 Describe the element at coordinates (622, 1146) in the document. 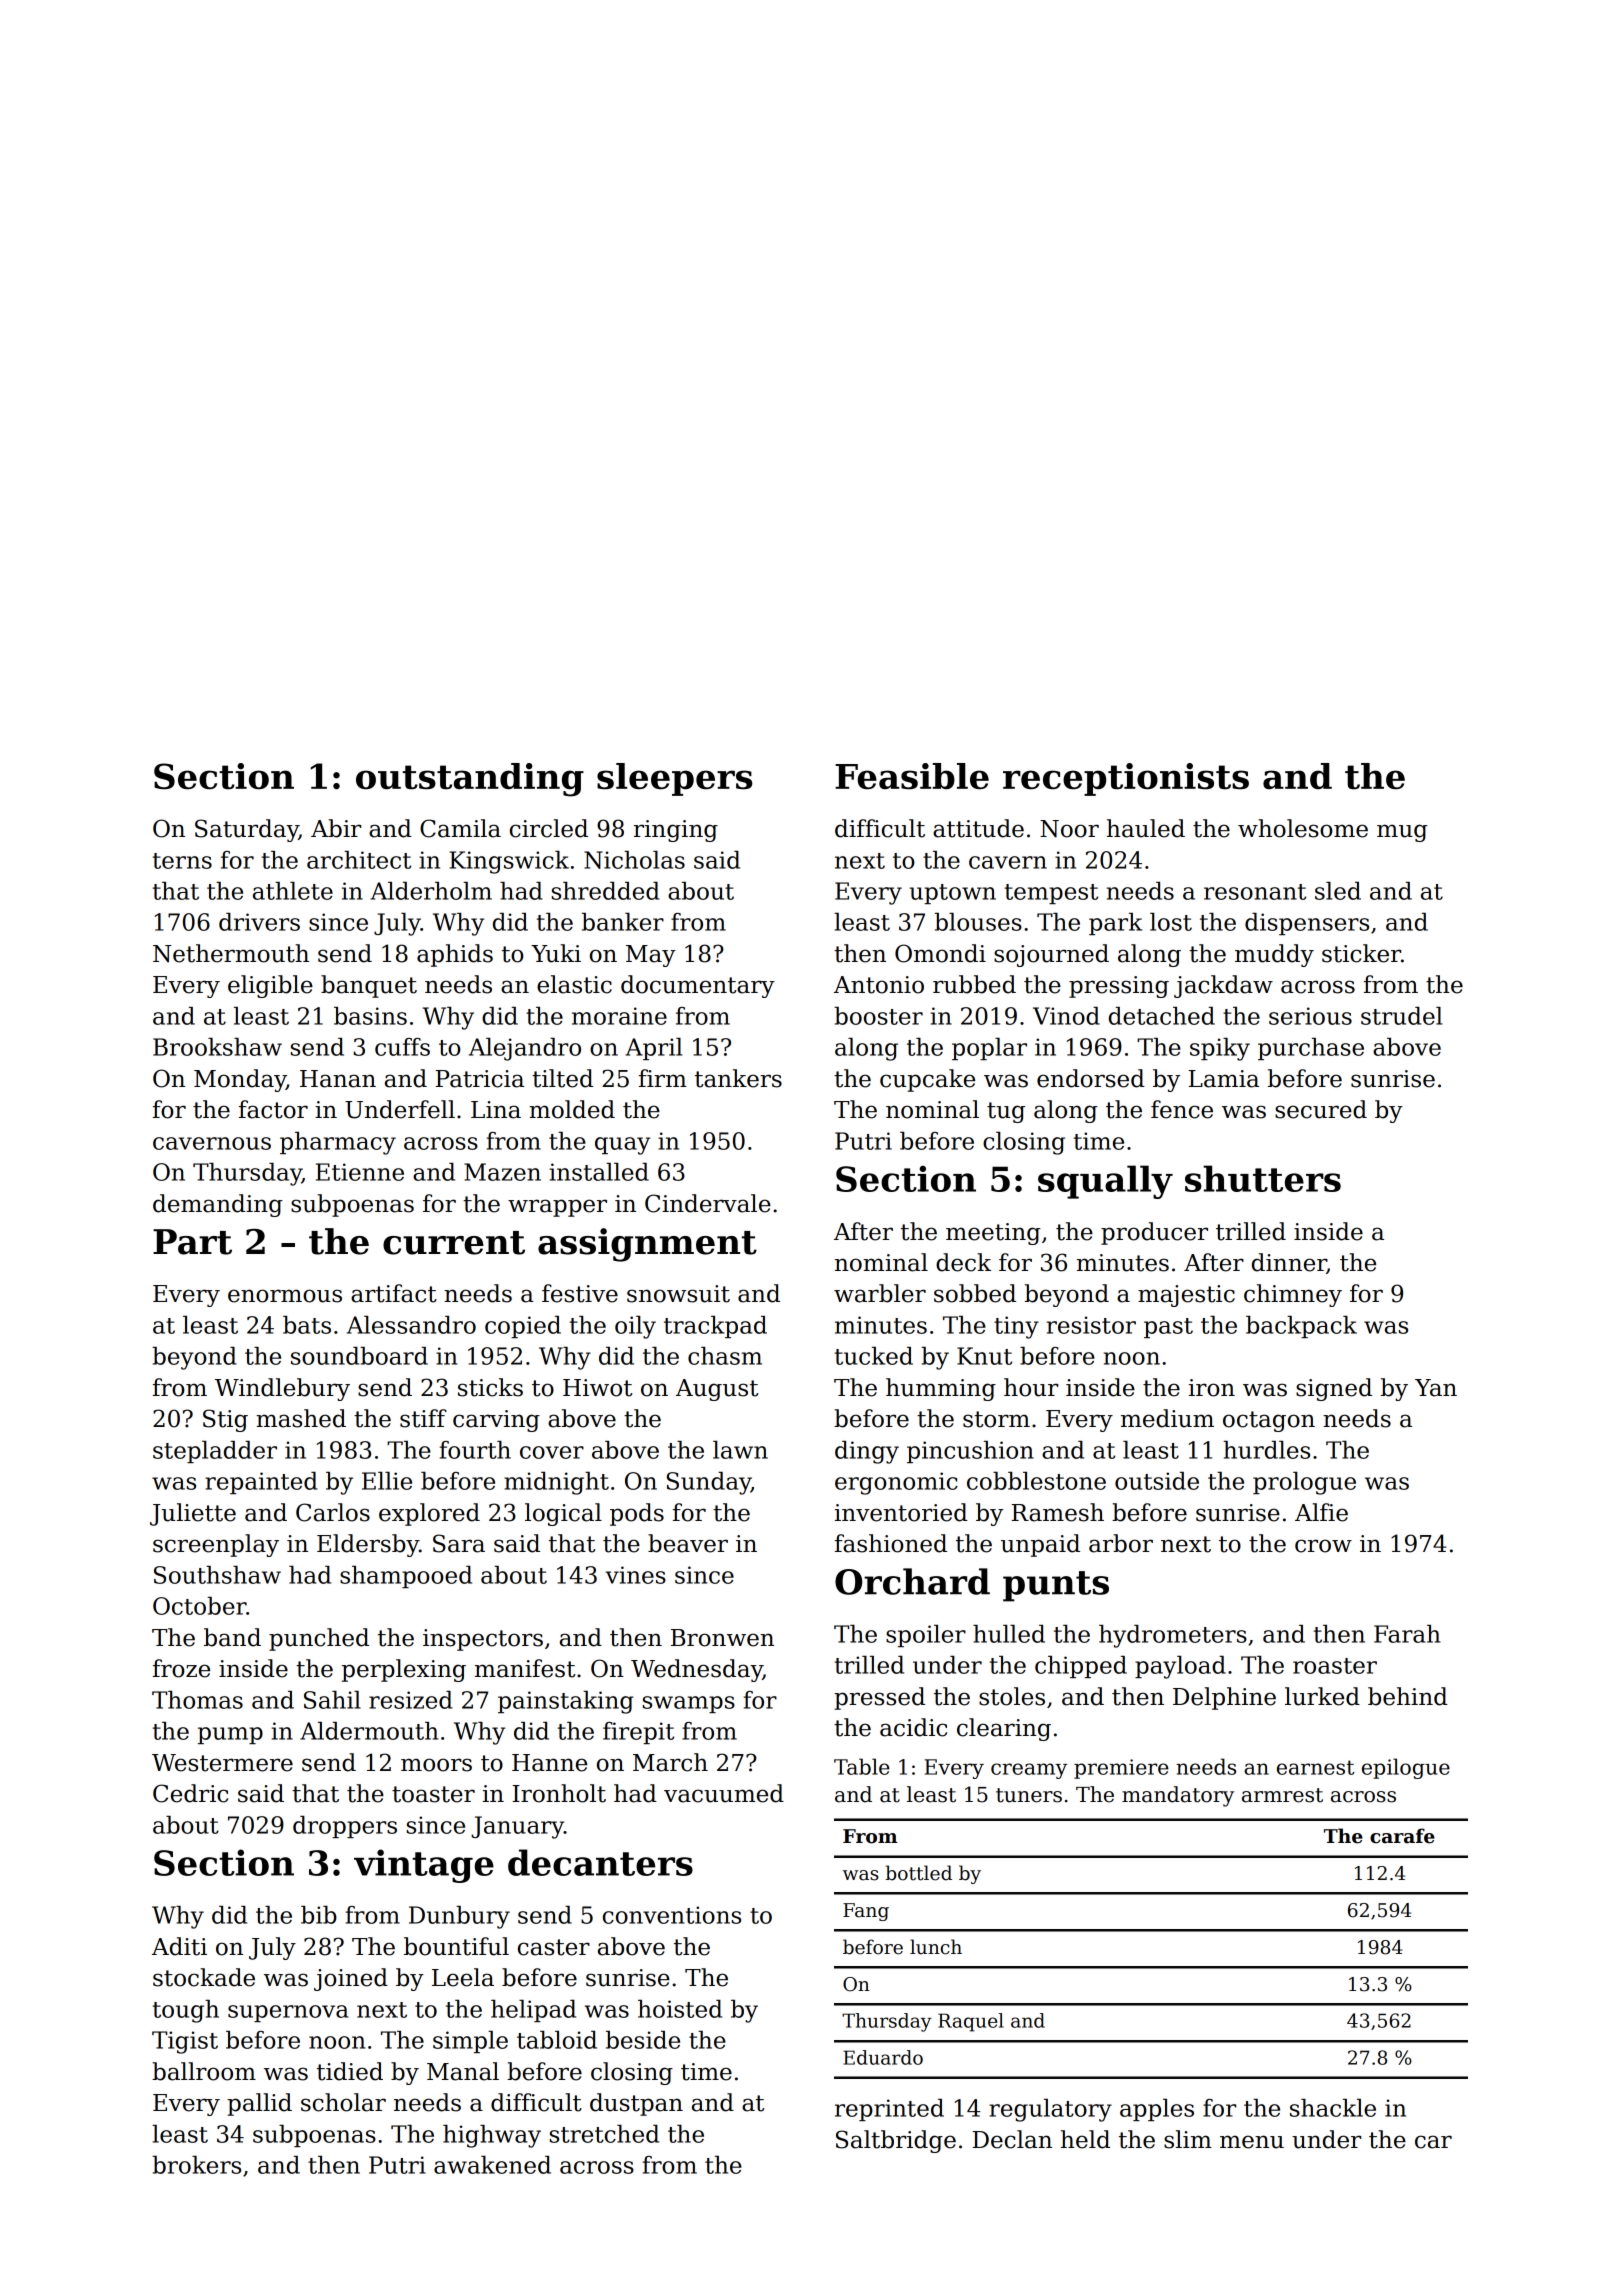

I see `quay` at that location.
